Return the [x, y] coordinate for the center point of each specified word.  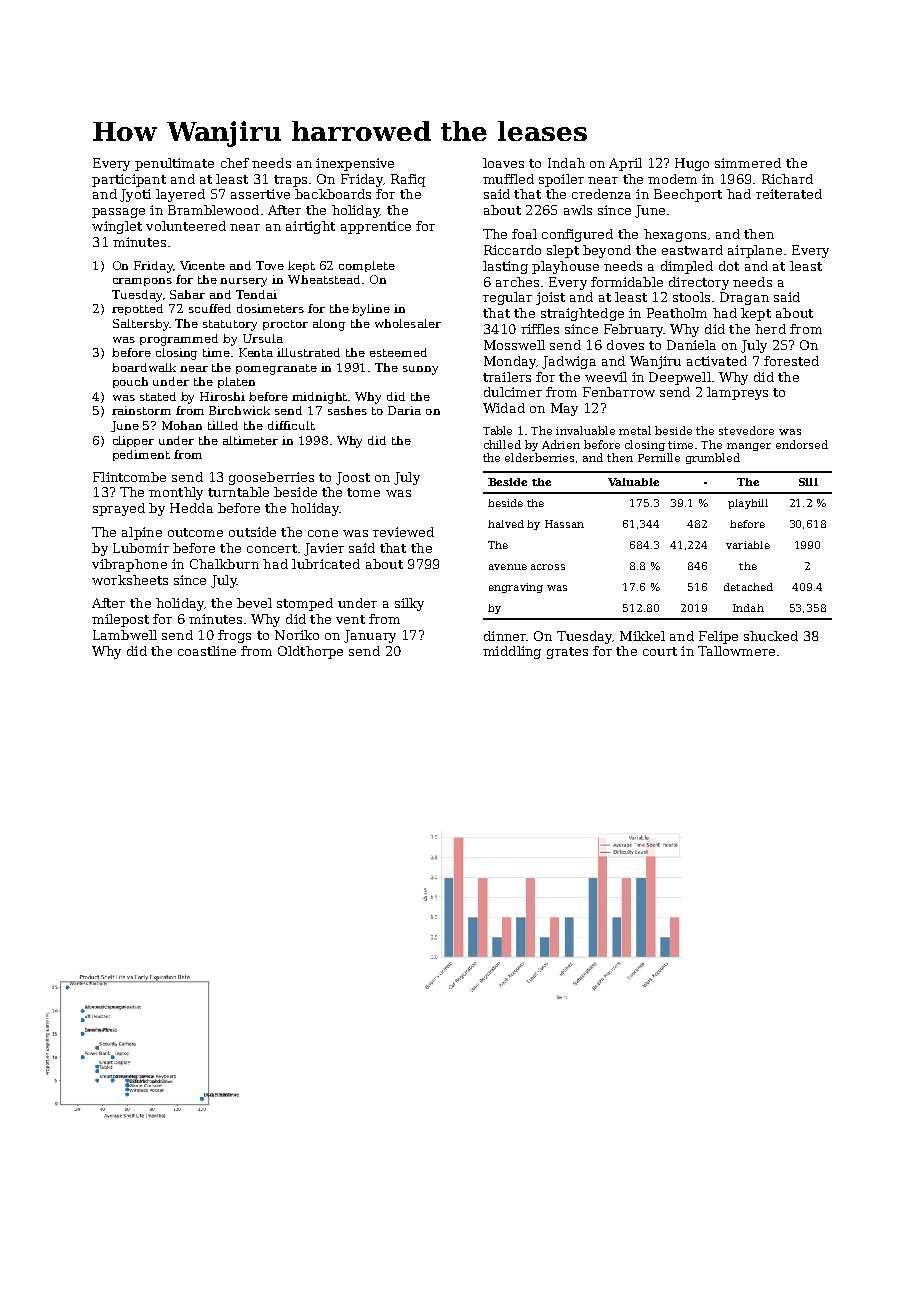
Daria [404, 410]
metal [635, 430]
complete [367, 266]
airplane [755, 251]
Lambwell [125, 635]
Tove [270, 265]
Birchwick [239, 410]
